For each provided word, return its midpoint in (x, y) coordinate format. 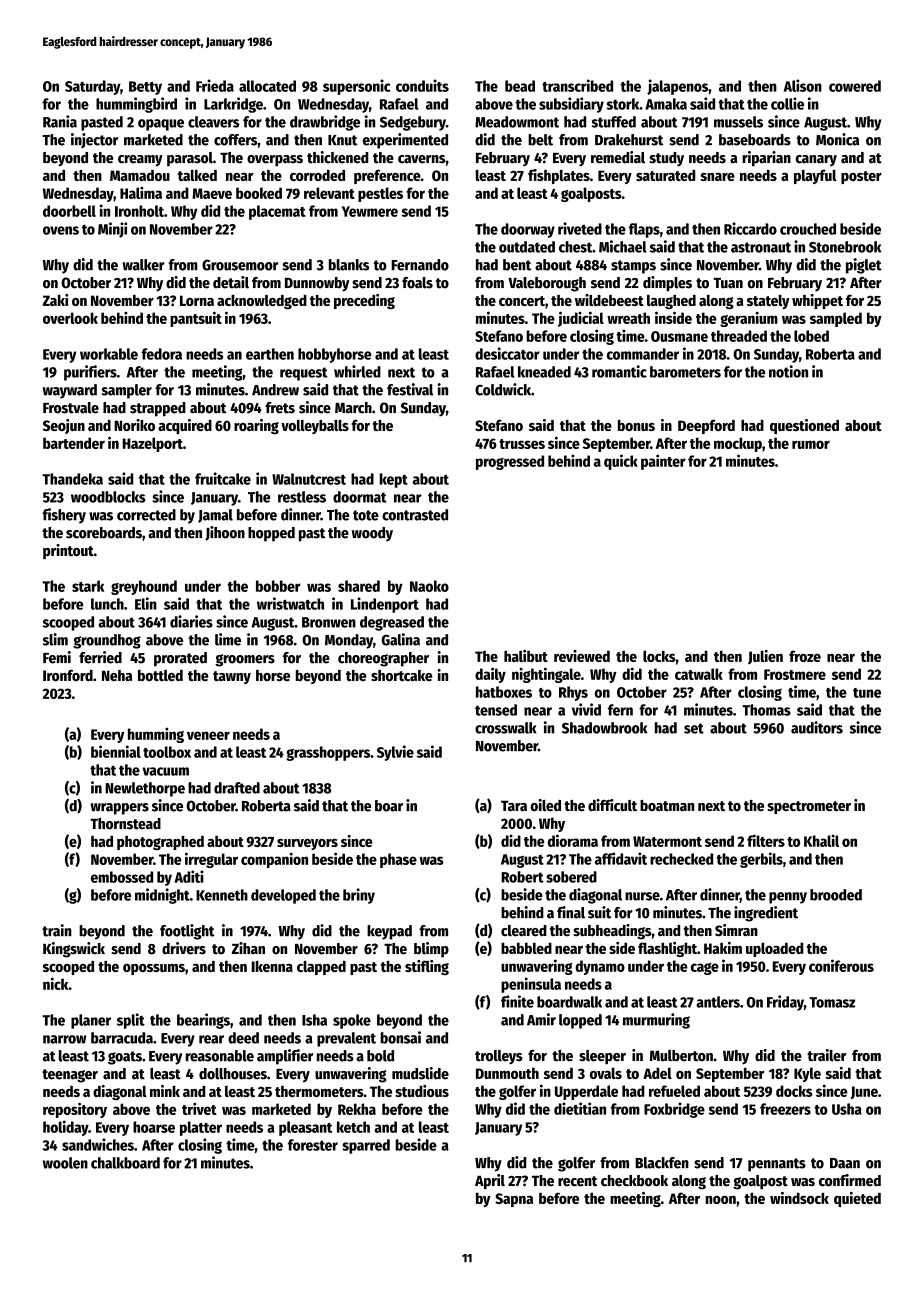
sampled (836, 319)
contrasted (415, 515)
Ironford (68, 675)
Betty (145, 88)
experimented (405, 141)
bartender (74, 443)
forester (313, 1145)
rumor (811, 444)
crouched (808, 229)
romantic (619, 371)
